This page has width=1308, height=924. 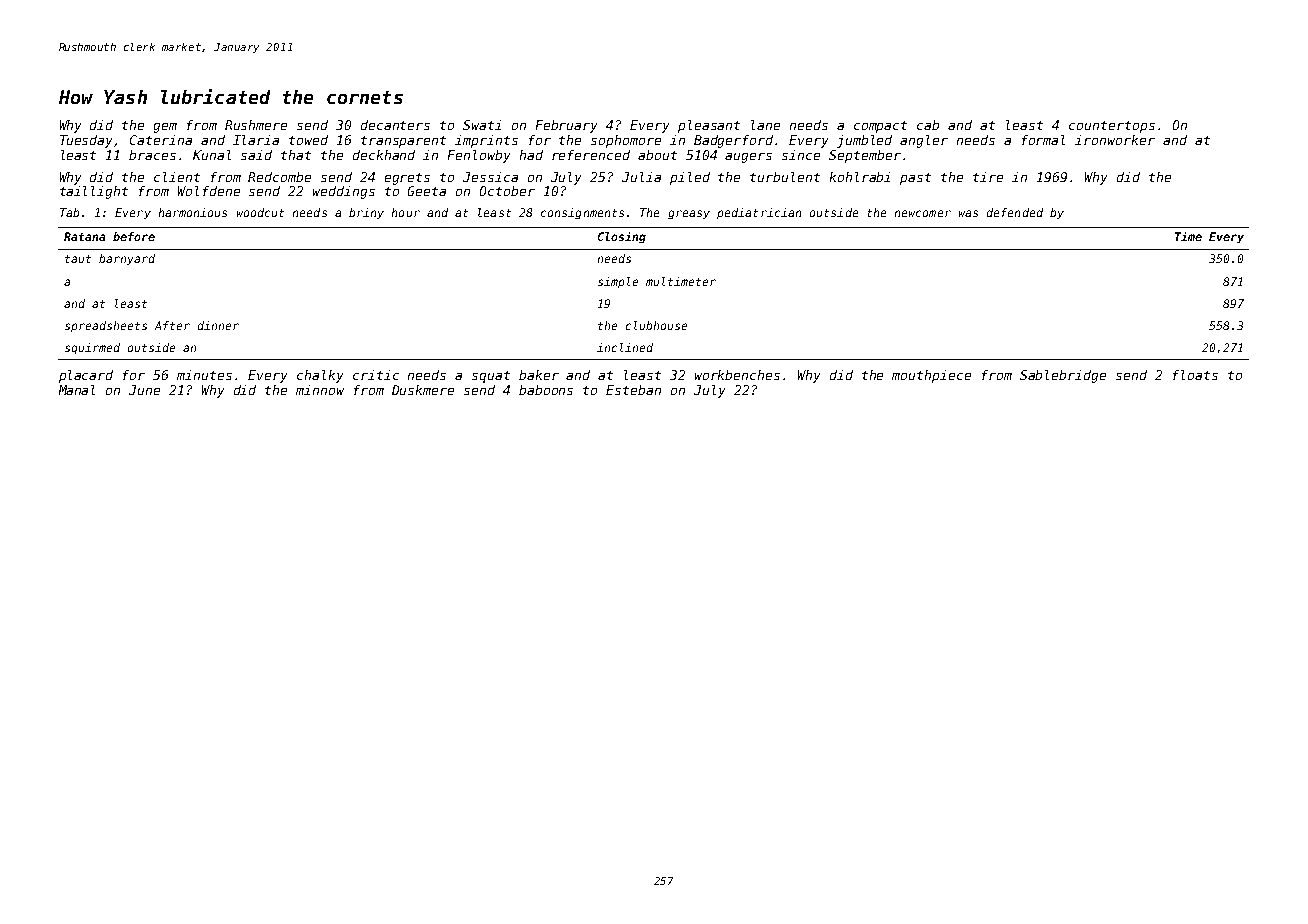 What do you see at coordinates (733, 141) in the page?
I see `Badgerford` at bounding box center [733, 141].
